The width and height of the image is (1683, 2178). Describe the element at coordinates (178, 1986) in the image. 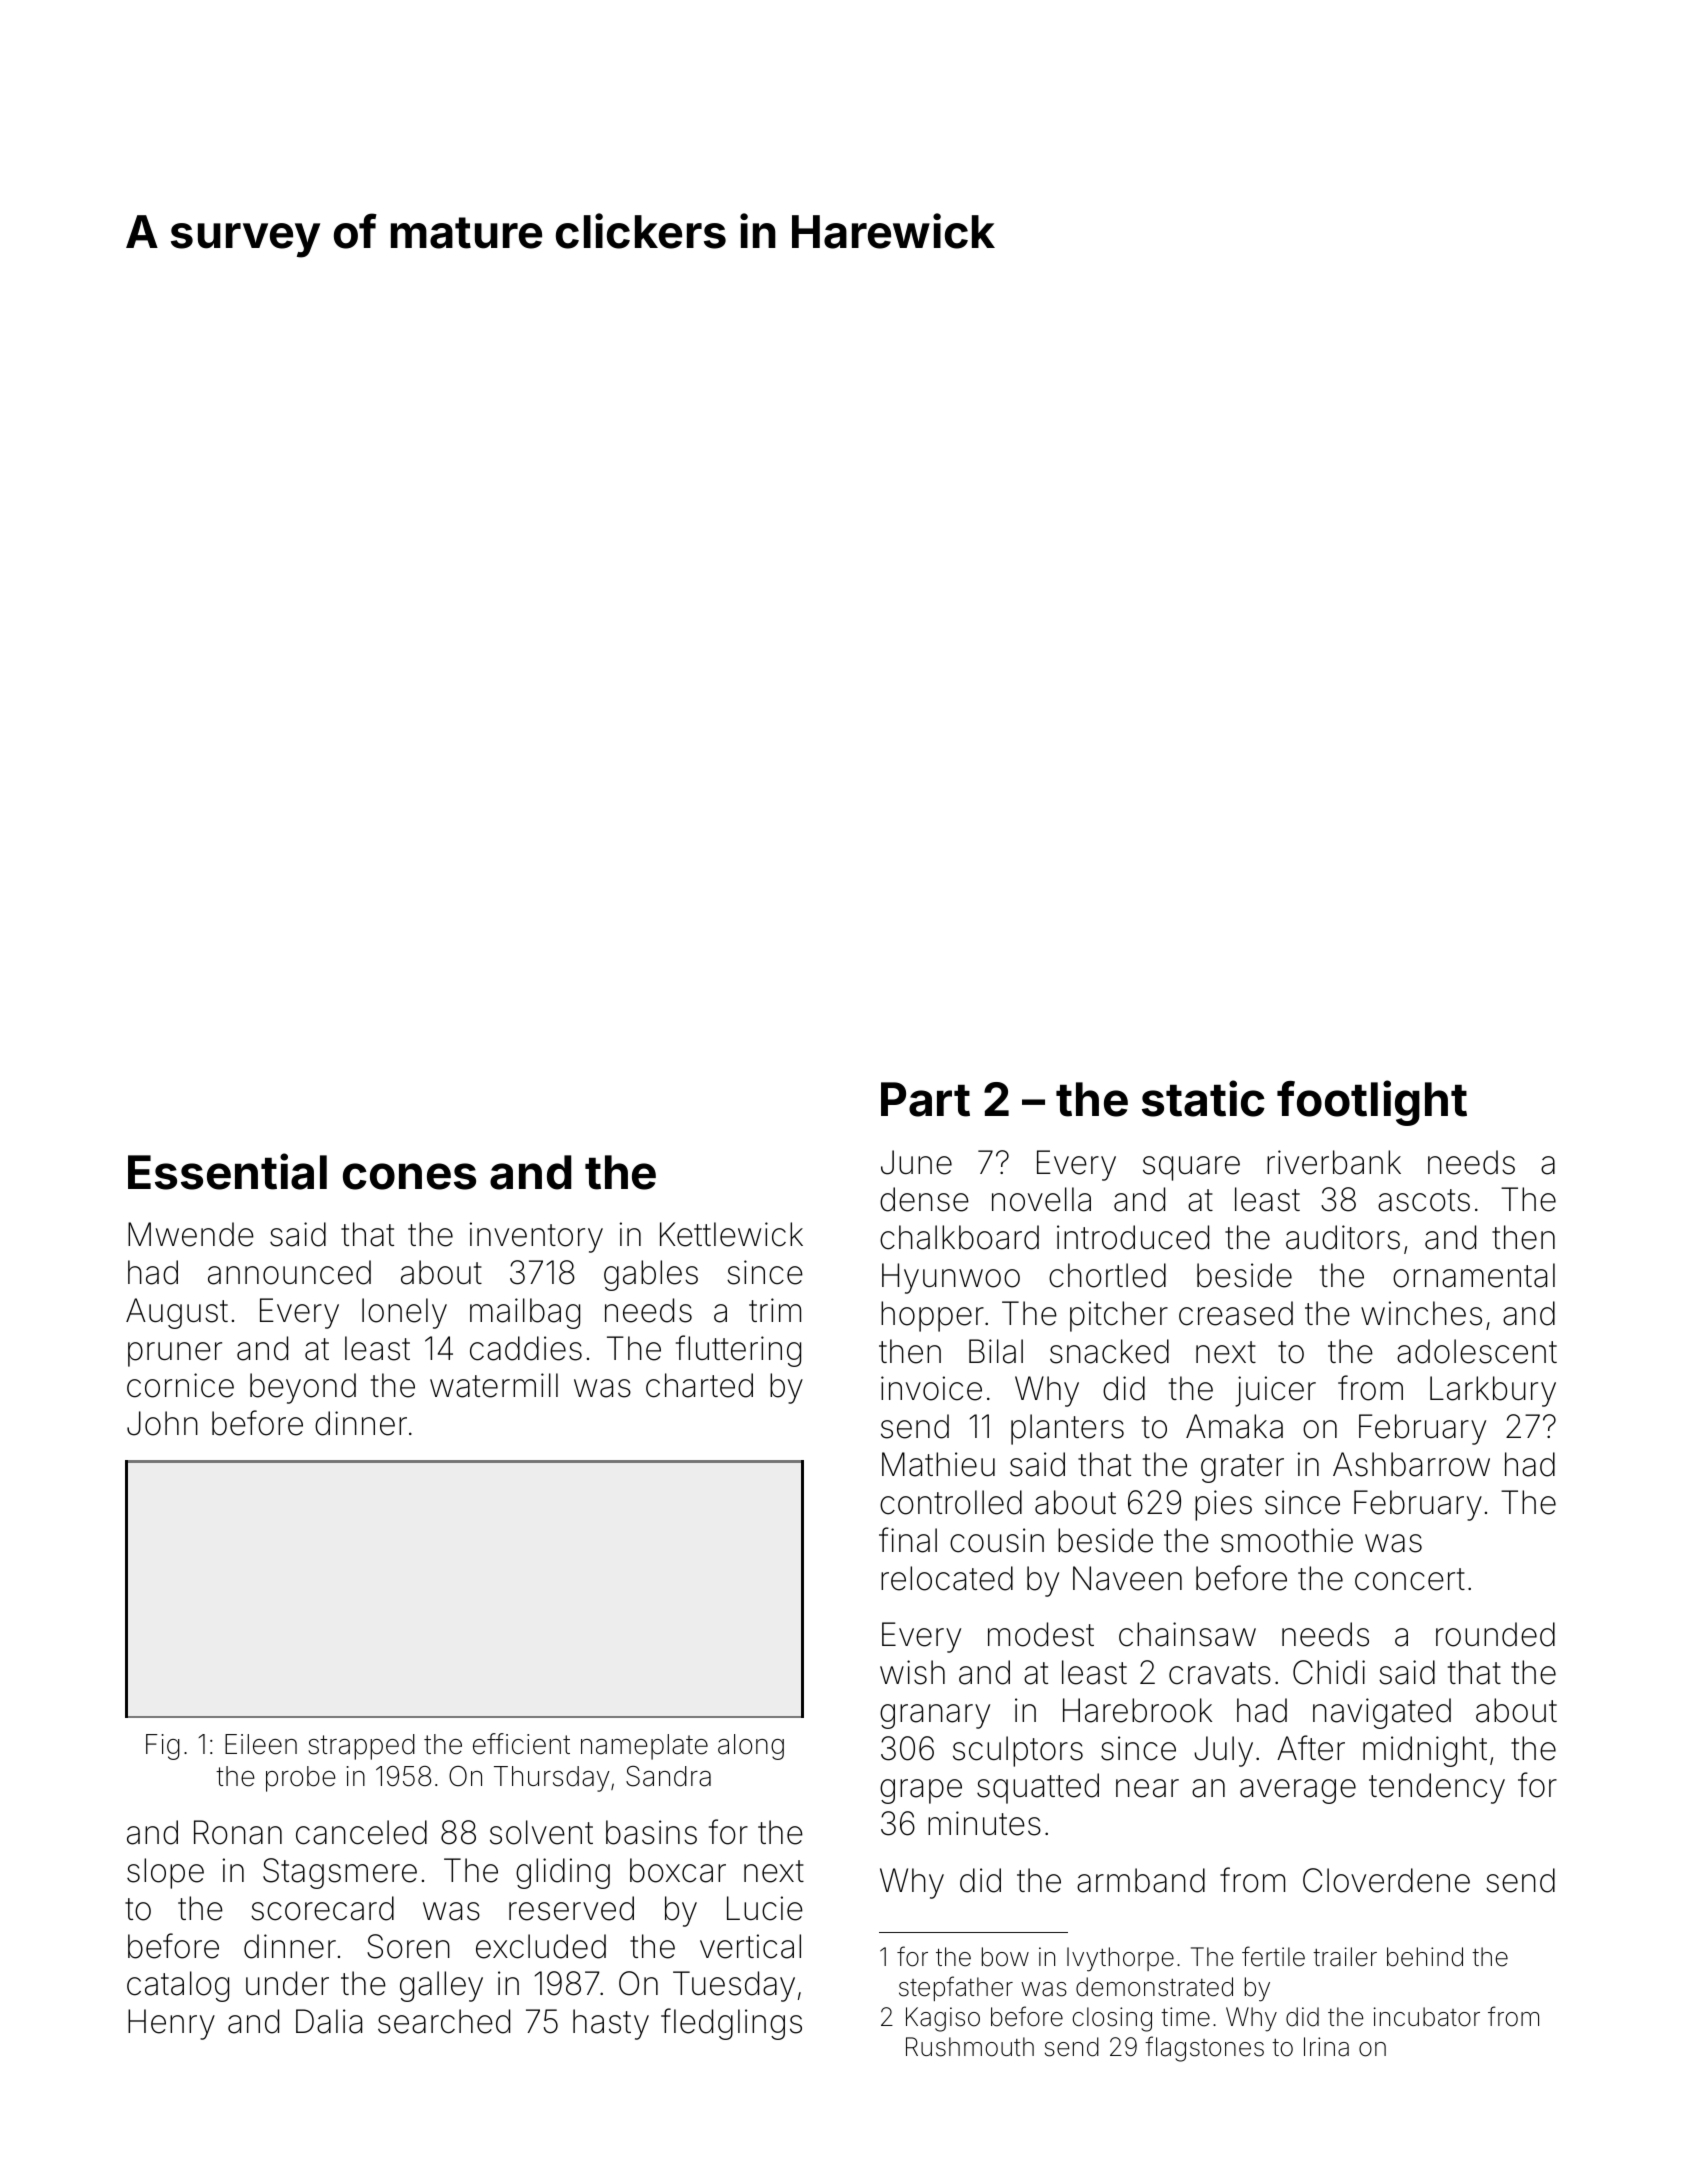

I see `catalog` at that location.
